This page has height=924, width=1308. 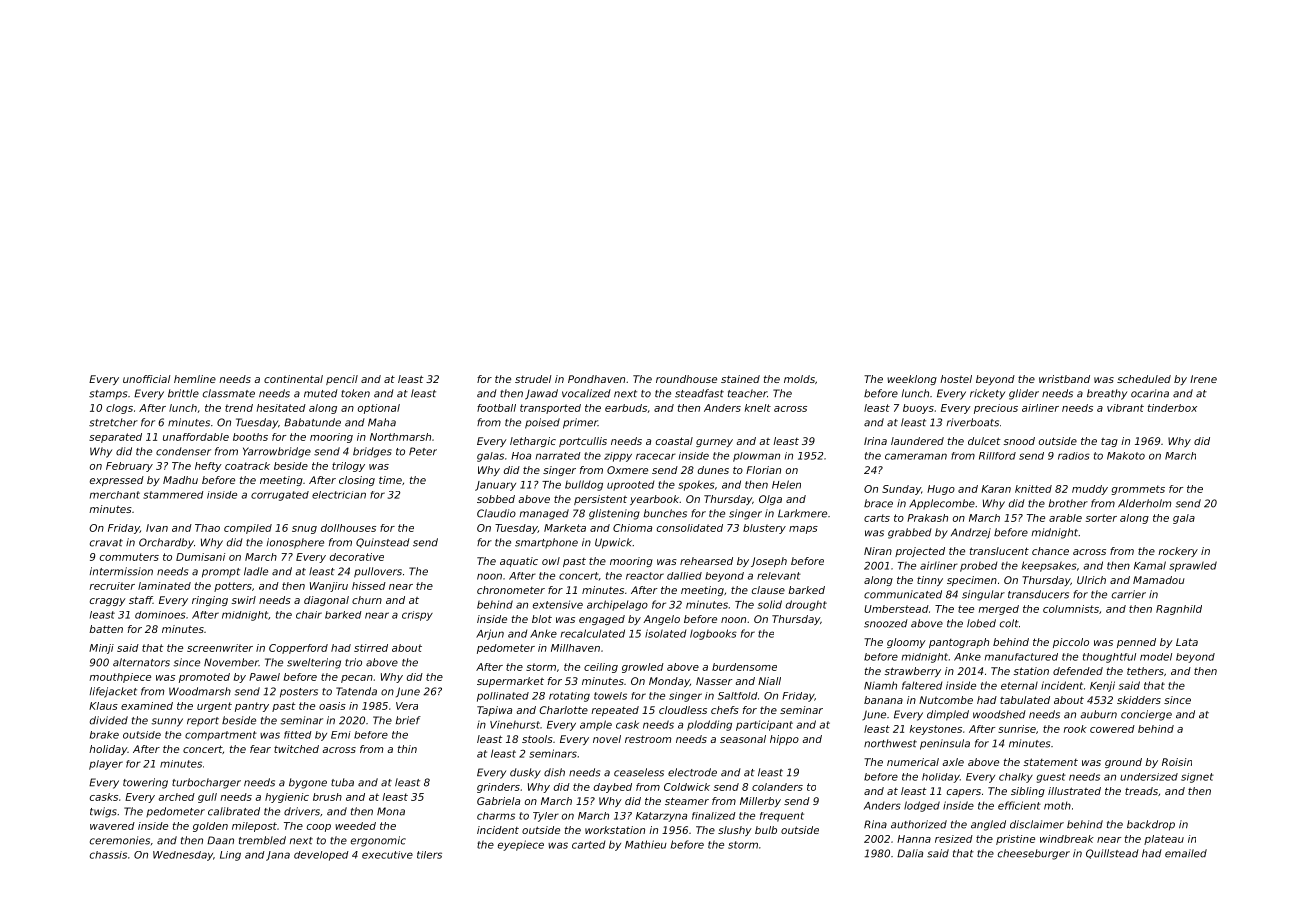 What do you see at coordinates (108, 394) in the page?
I see `stamps` at bounding box center [108, 394].
